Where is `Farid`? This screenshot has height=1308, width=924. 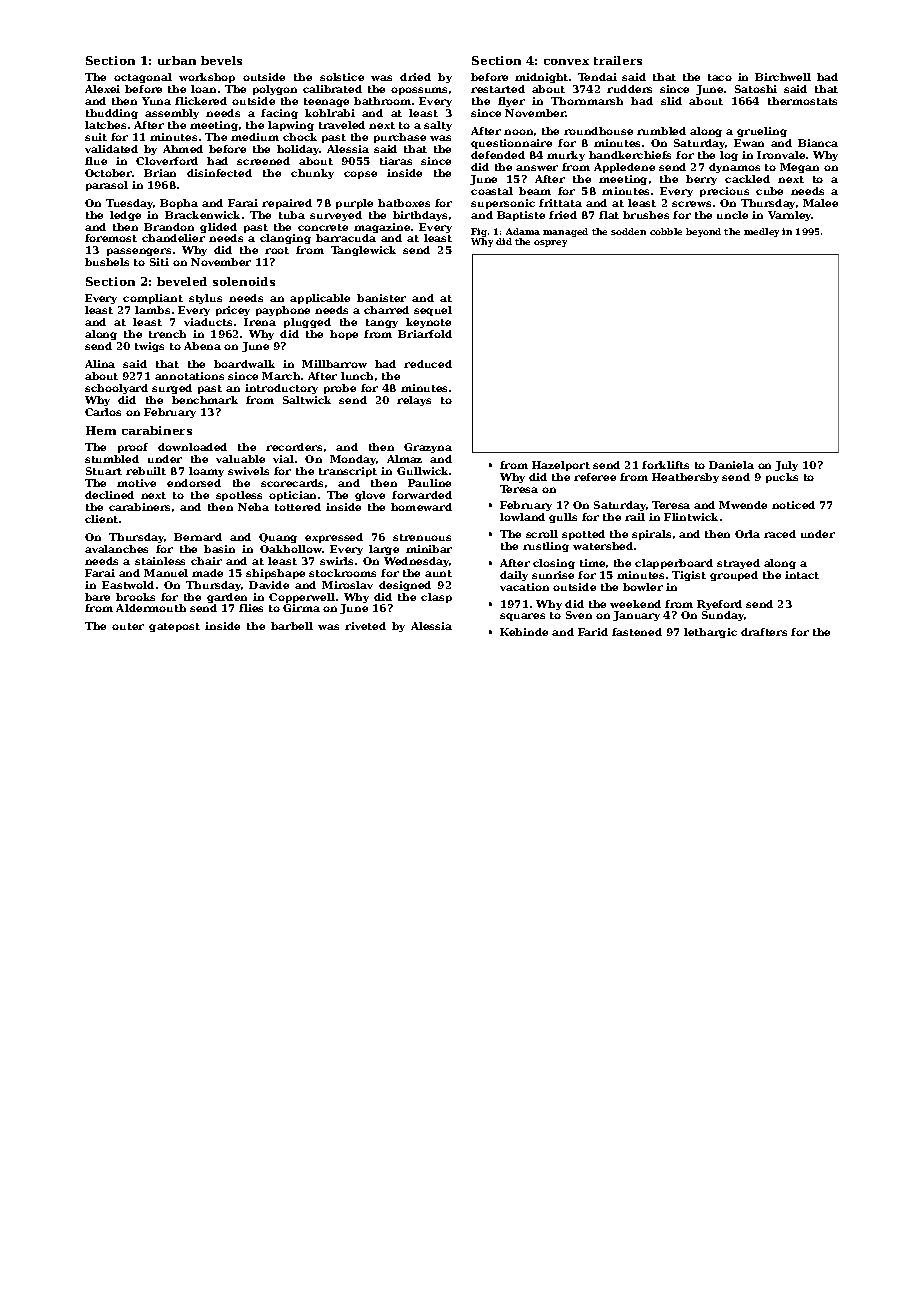
Farid is located at coordinates (593, 632).
